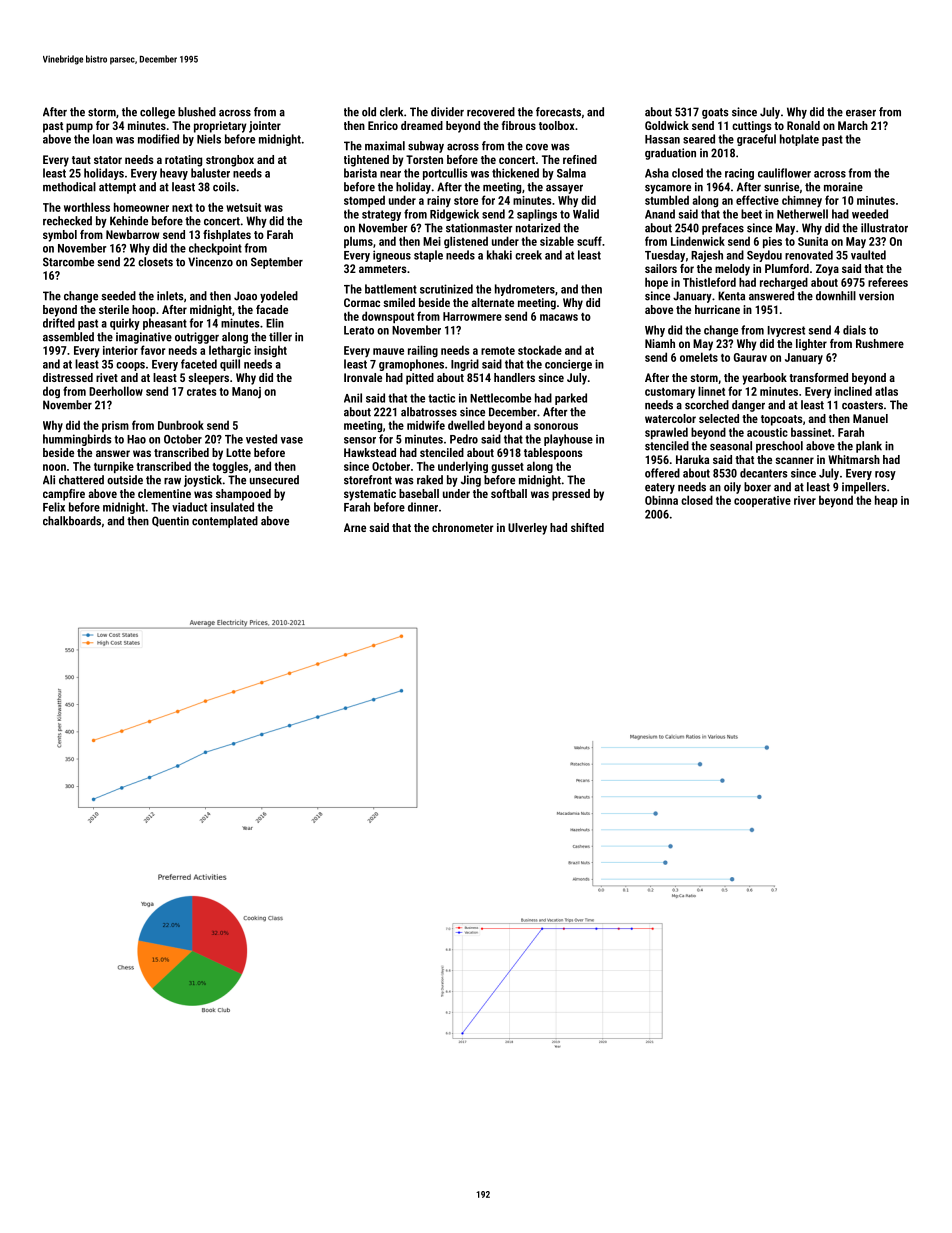 Image resolution: width=952 pixels, height=1233 pixels. Describe the element at coordinates (492, 302) in the image. I see `alternate` at that location.
